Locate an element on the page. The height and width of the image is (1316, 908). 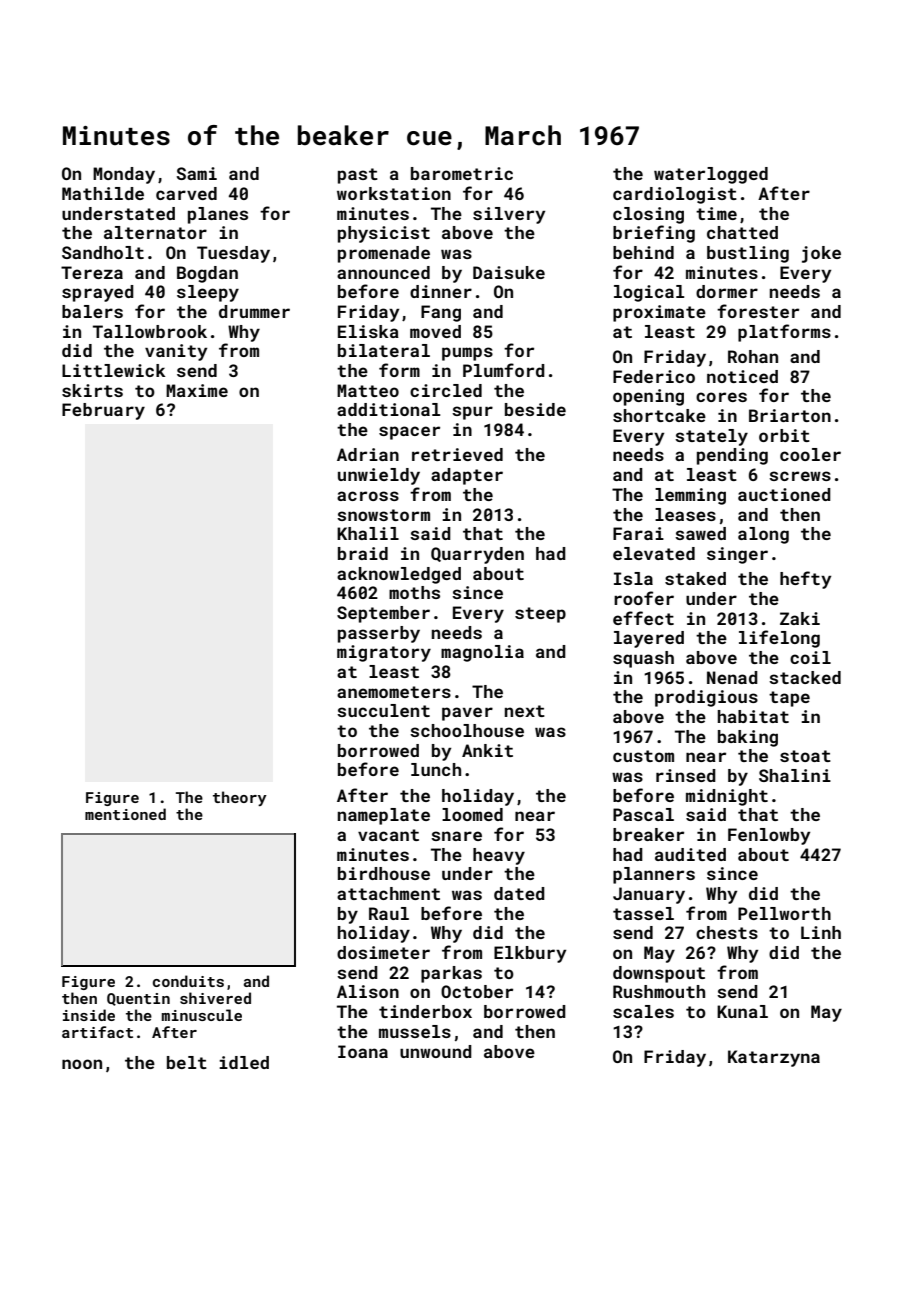
dated is located at coordinates (519, 893).
